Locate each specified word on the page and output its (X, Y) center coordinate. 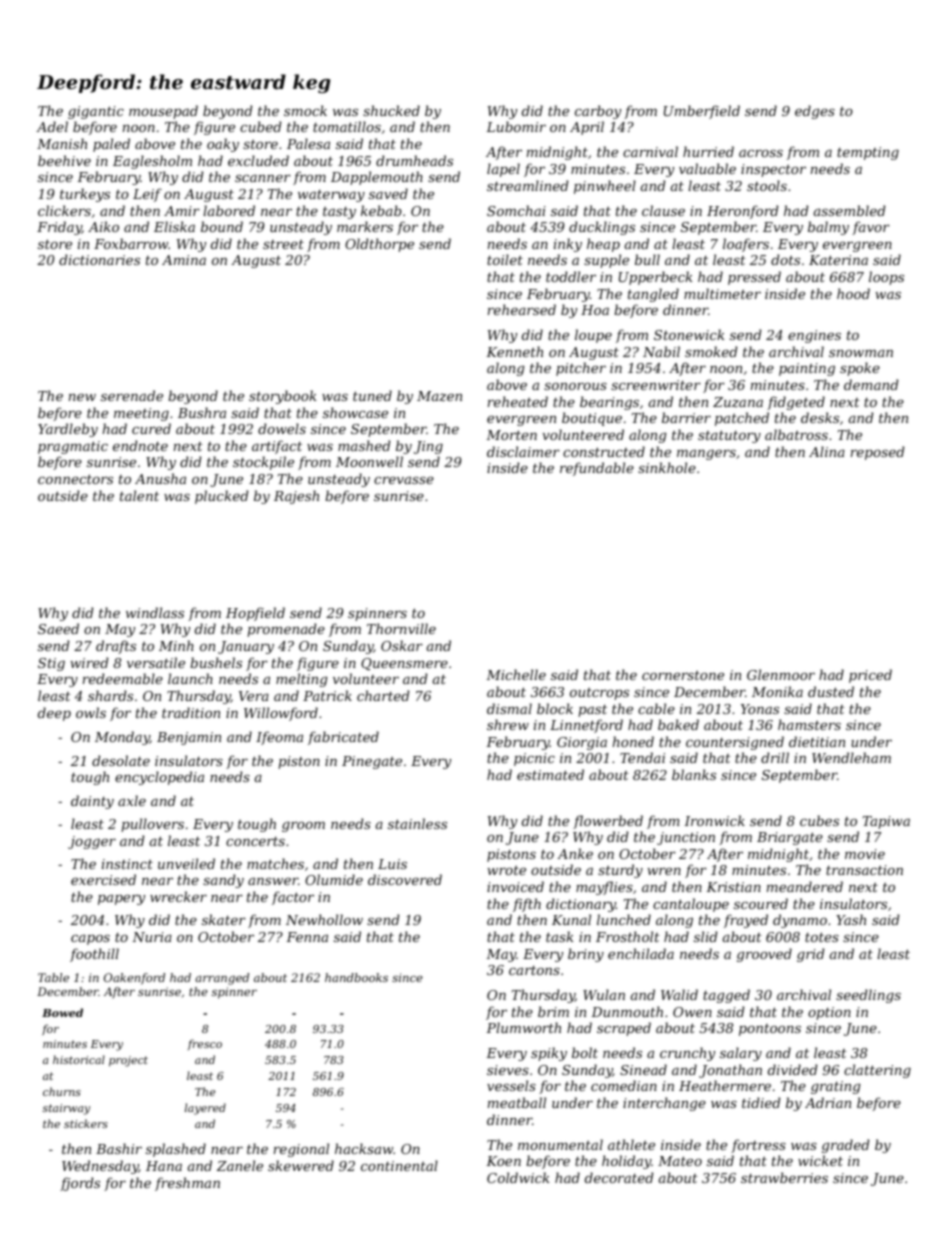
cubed (261, 126)
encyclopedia (159, 778)
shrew (508, 724)
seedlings (868, 996)
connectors (75, 479)
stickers (86, 1123)
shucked (391, 110)
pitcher (581, 369)
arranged (222, 979)
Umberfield (702, 112)
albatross (796, 434)
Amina (184, 260)
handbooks (356, 977)
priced (870, 676)
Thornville (401, 628)
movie (865, 854)
